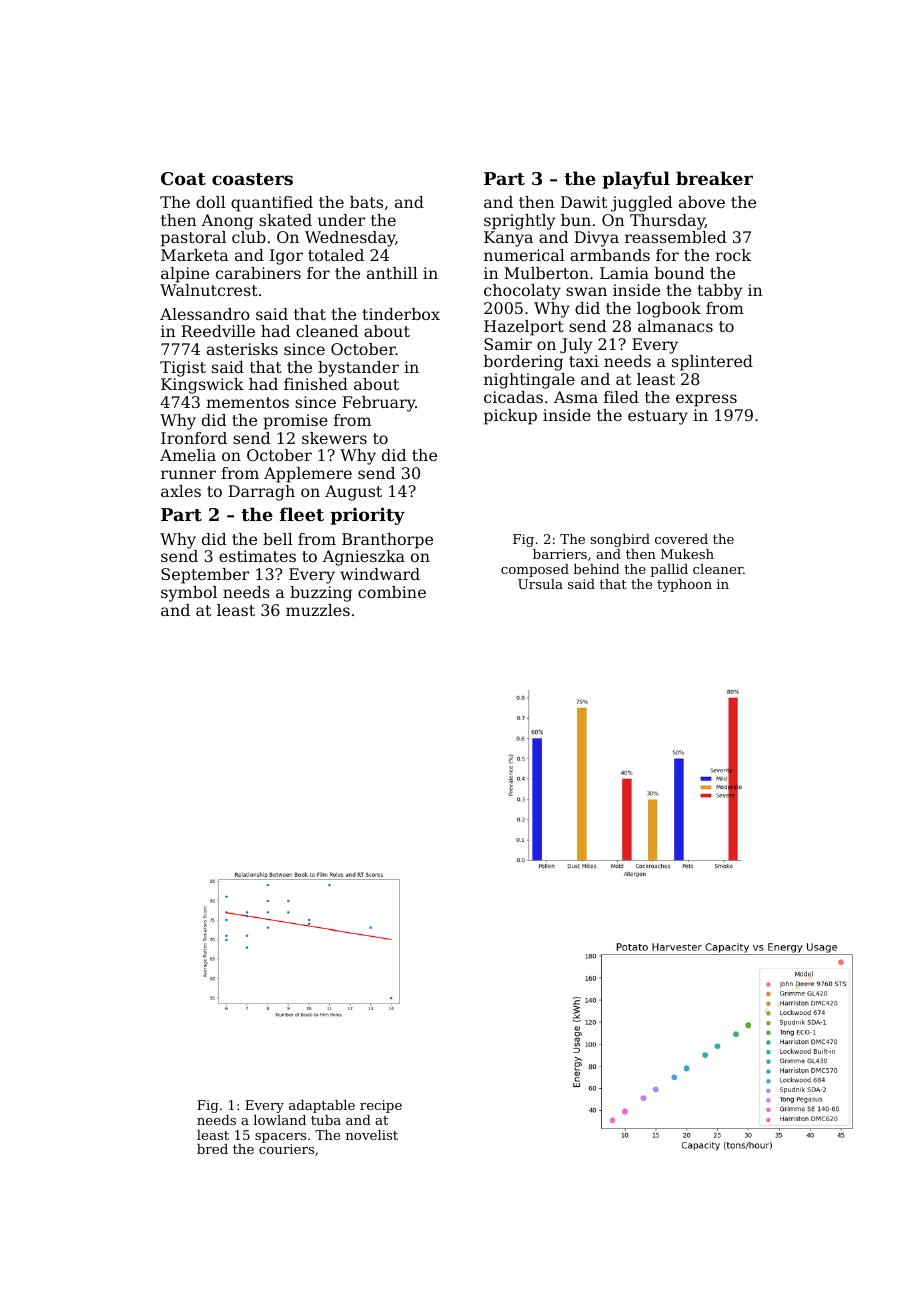  I want to click on lowland, so click(280, 1120).
